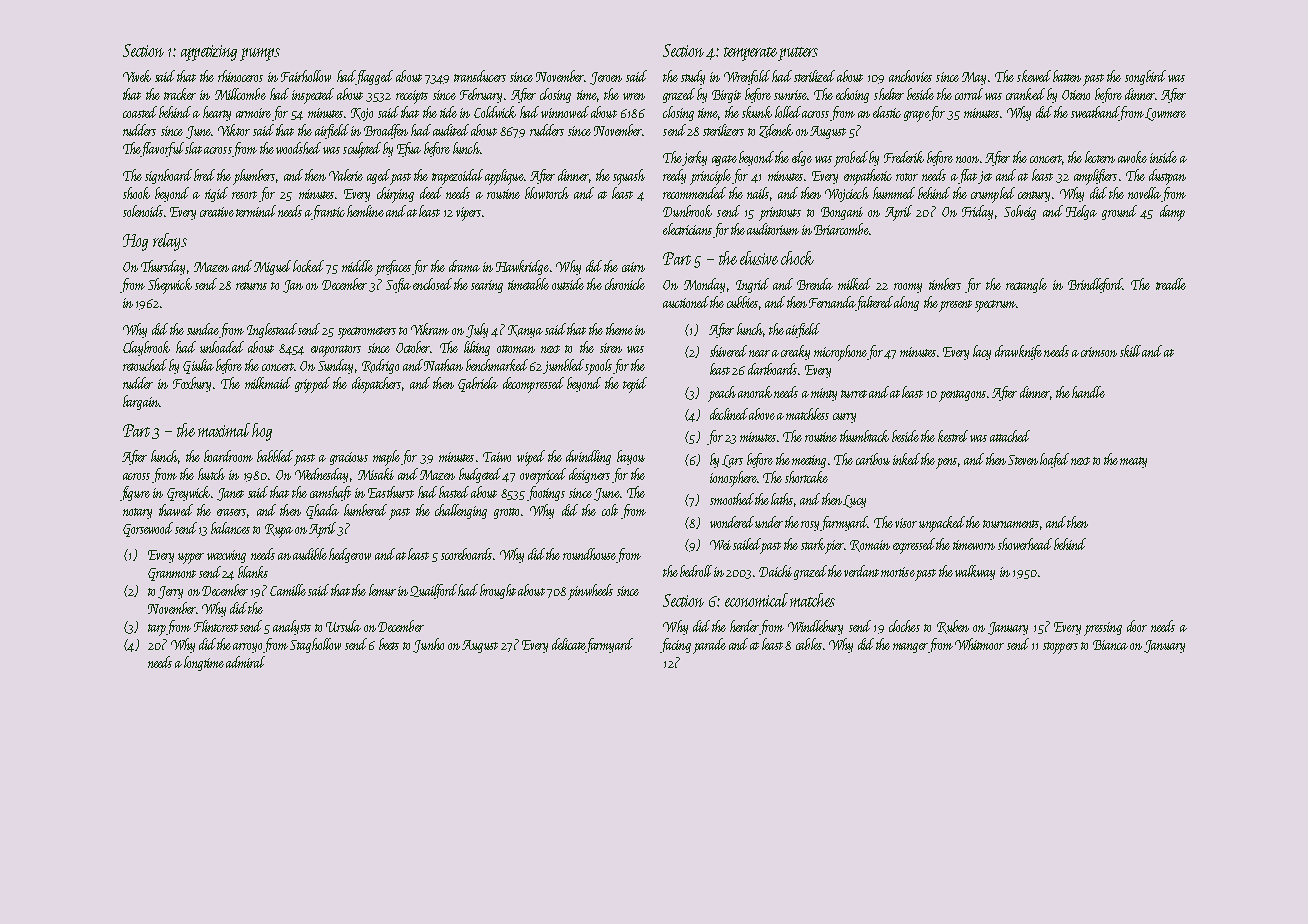  I want to click on admiral, so click(245, 662).
